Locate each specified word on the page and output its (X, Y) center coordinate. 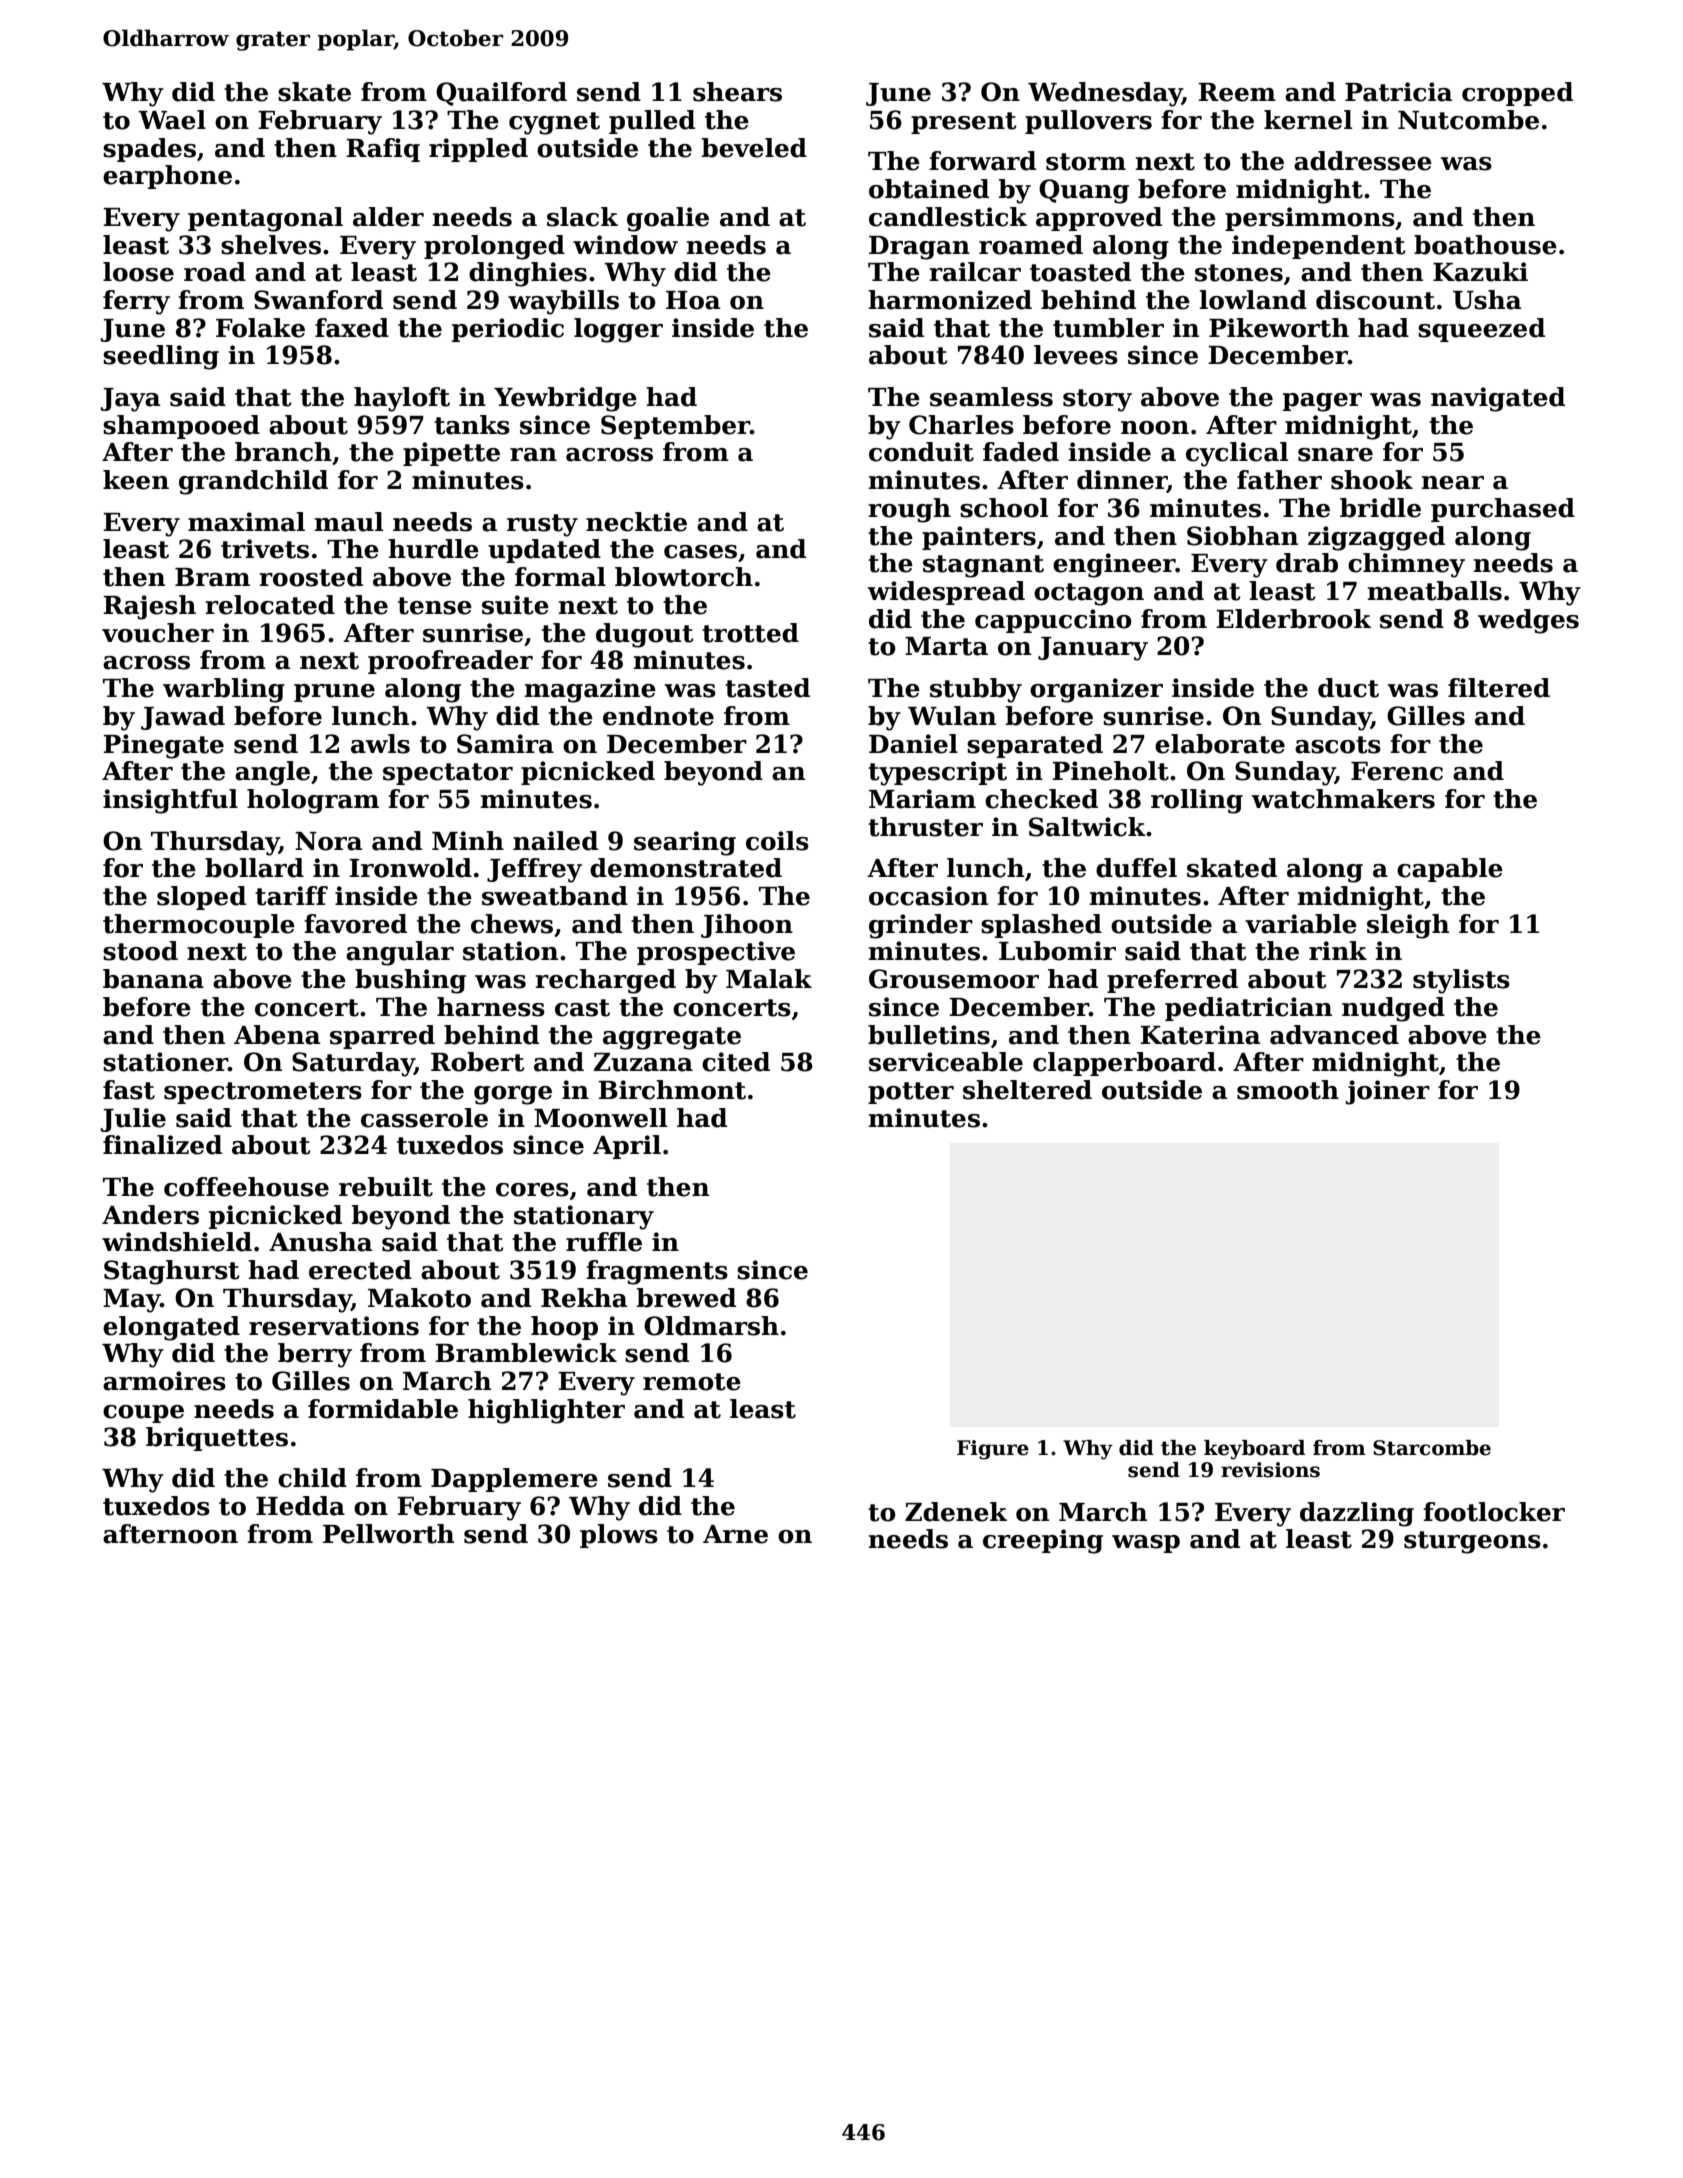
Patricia (1398, 92)
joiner (1387, 1092)
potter (911, 1093)
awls (380, 744)
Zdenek (956, 1512)
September (675, 427)
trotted (750, 633)
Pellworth (388, 1534)
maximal (246, 522)
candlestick (948, 217)
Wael (172, 120)
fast (129, 1090)
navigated (1498, 399)
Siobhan (1242, 536)
